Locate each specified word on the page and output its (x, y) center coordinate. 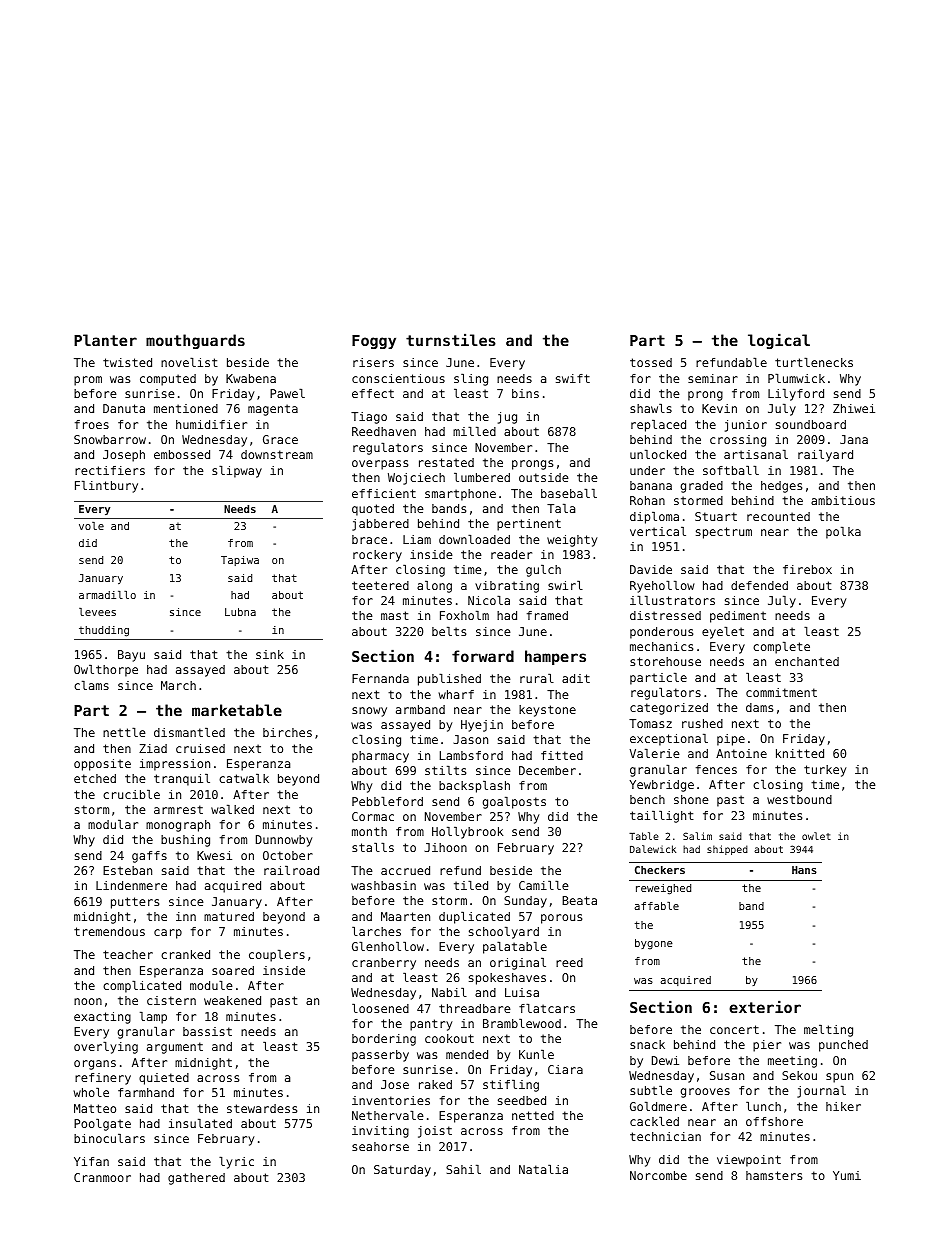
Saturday (402, 1171)
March (178, 685)
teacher (128, 954)
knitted (800, 753)
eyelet (723, 633)
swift (573, 378)
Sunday (525, 902)
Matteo (95, 1108)
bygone (654, 944)
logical (779, 341)
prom (88, 381)
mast (395, 615)
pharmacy (380, 757)
